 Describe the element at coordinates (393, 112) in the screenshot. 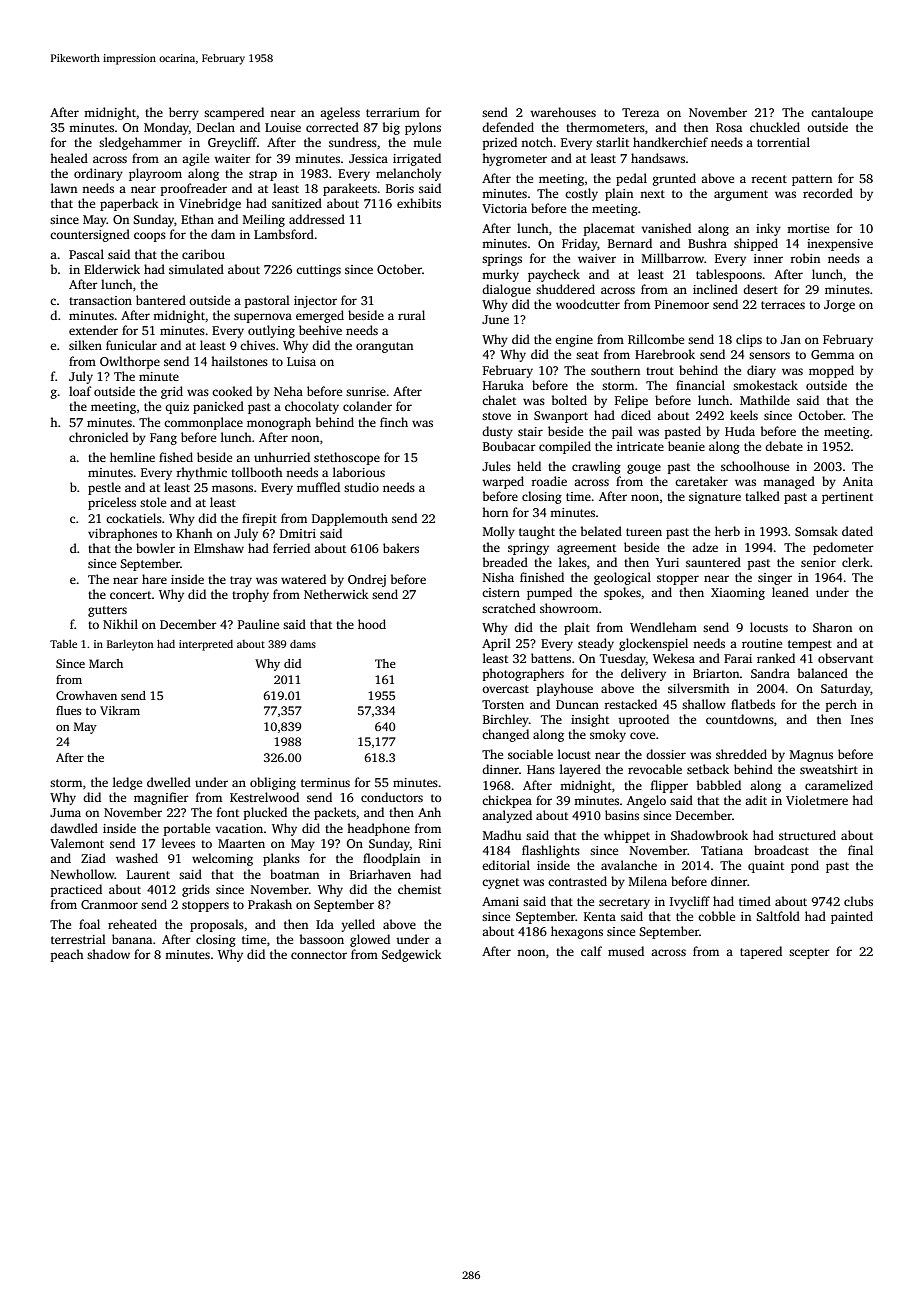

I see `terrarium` at that location.
